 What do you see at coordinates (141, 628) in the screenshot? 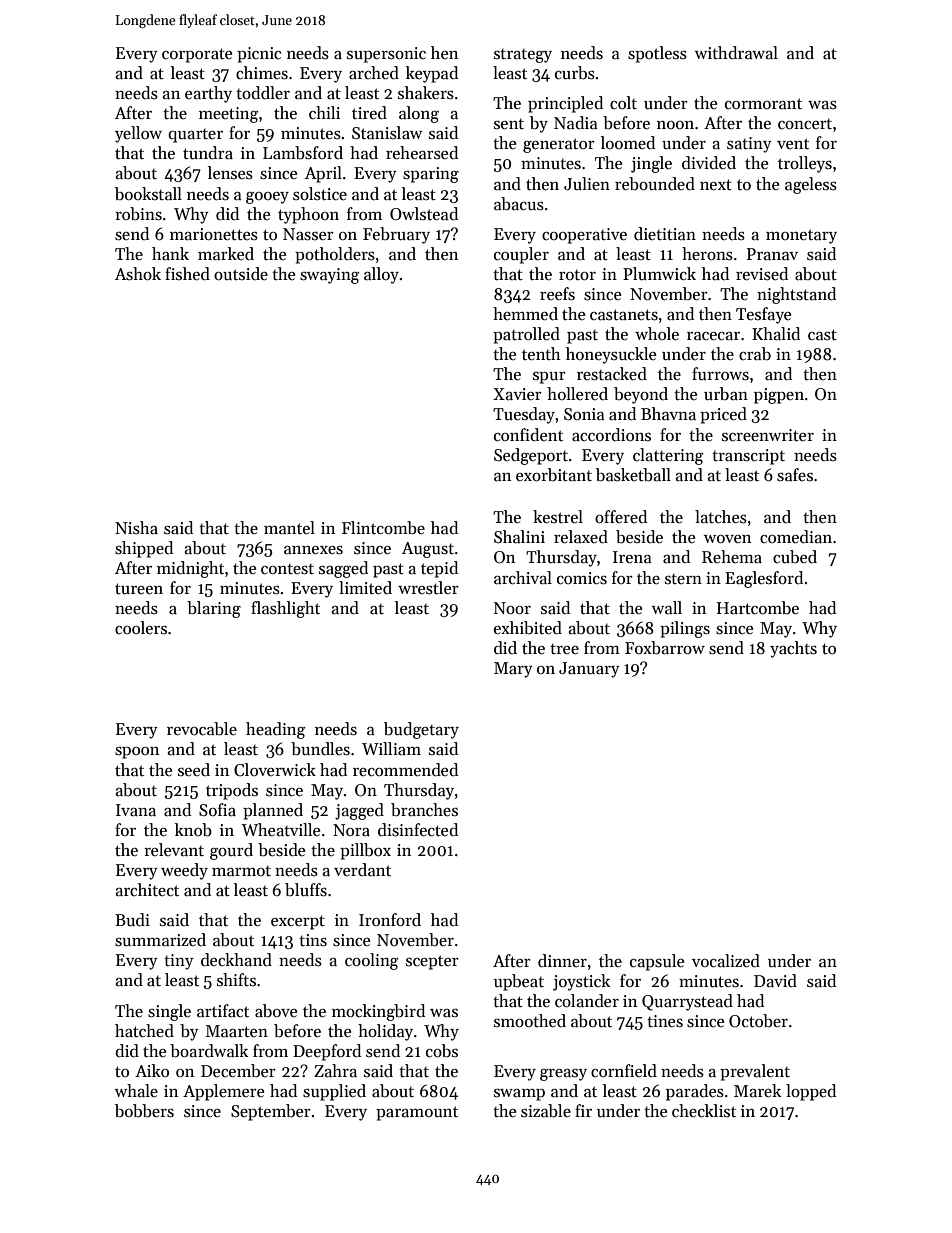
I see `coolers` at bounding box center [141, 628].
